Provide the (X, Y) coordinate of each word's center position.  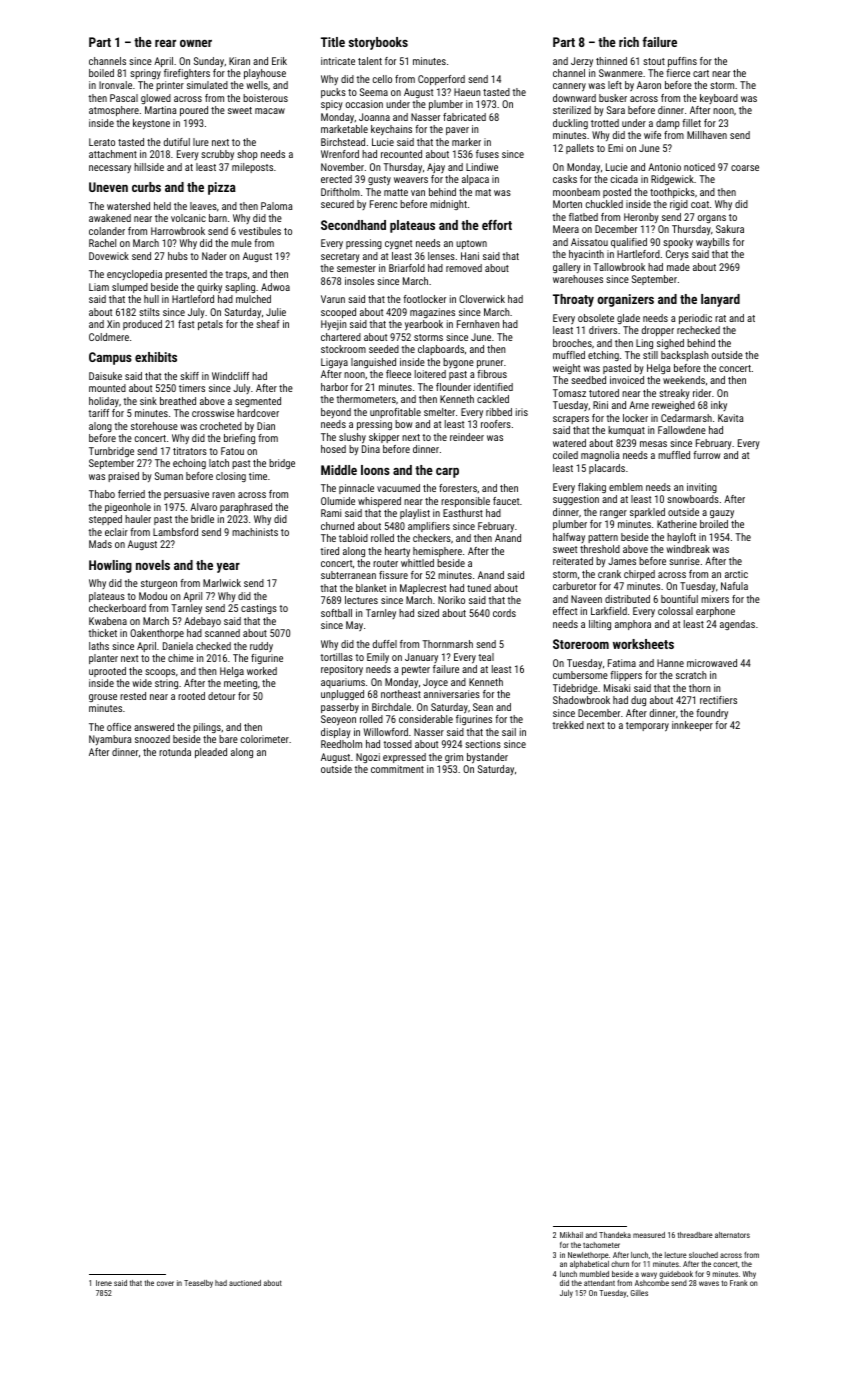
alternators (732, 1235)
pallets (580, 149)
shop (247, 155)
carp (447, 473)
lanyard (720, 300)
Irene (104, 1283)
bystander (487, 758)
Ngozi (368, 758)
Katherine (677, 524)
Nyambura (110, 740)
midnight (448, 205)
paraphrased (246, 508)
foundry (712, 714)
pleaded (211, 753)
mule (241, 243)
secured (337, 204)
